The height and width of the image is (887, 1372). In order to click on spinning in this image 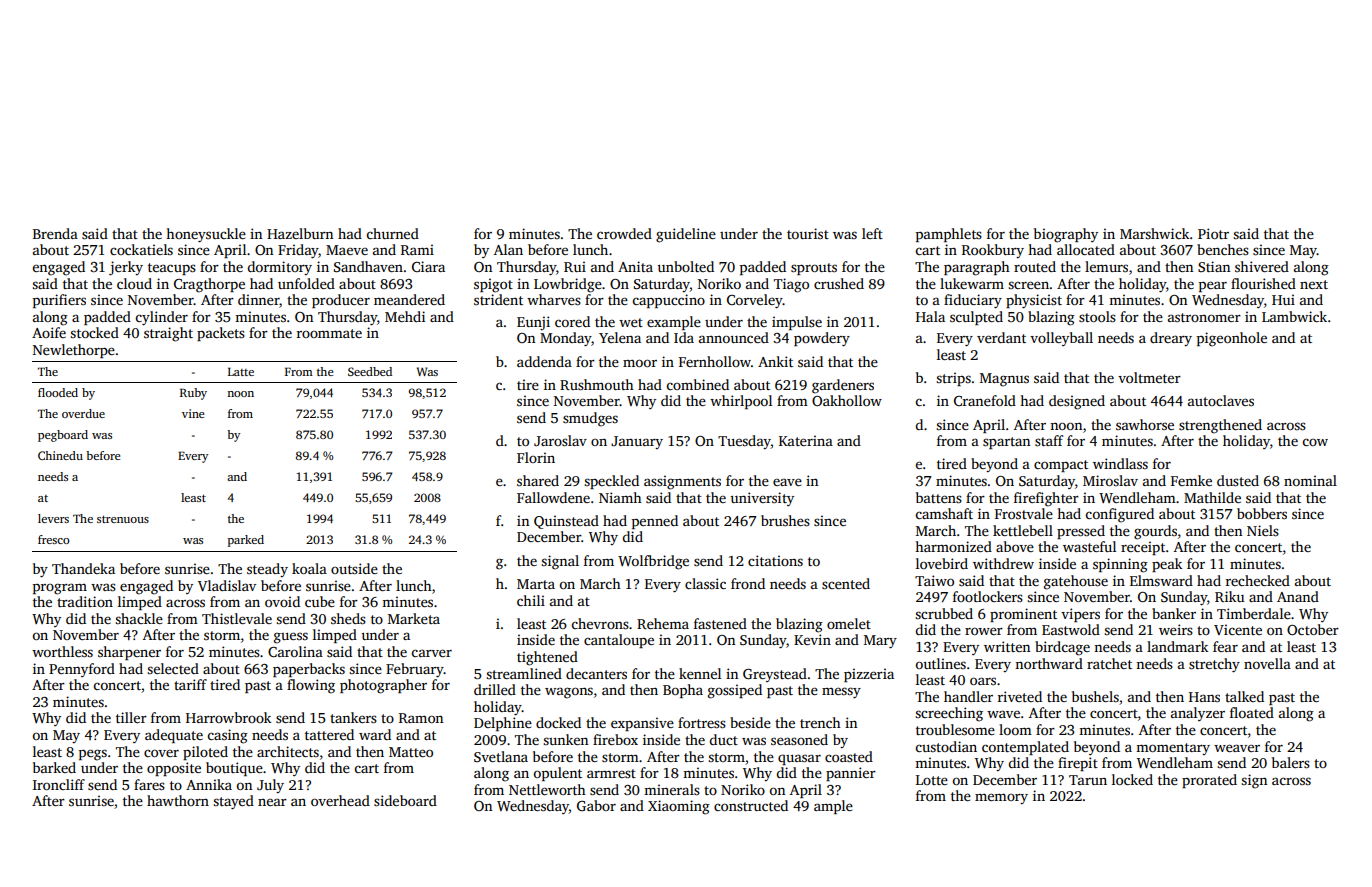, I will do `click(1120, 565)`.
